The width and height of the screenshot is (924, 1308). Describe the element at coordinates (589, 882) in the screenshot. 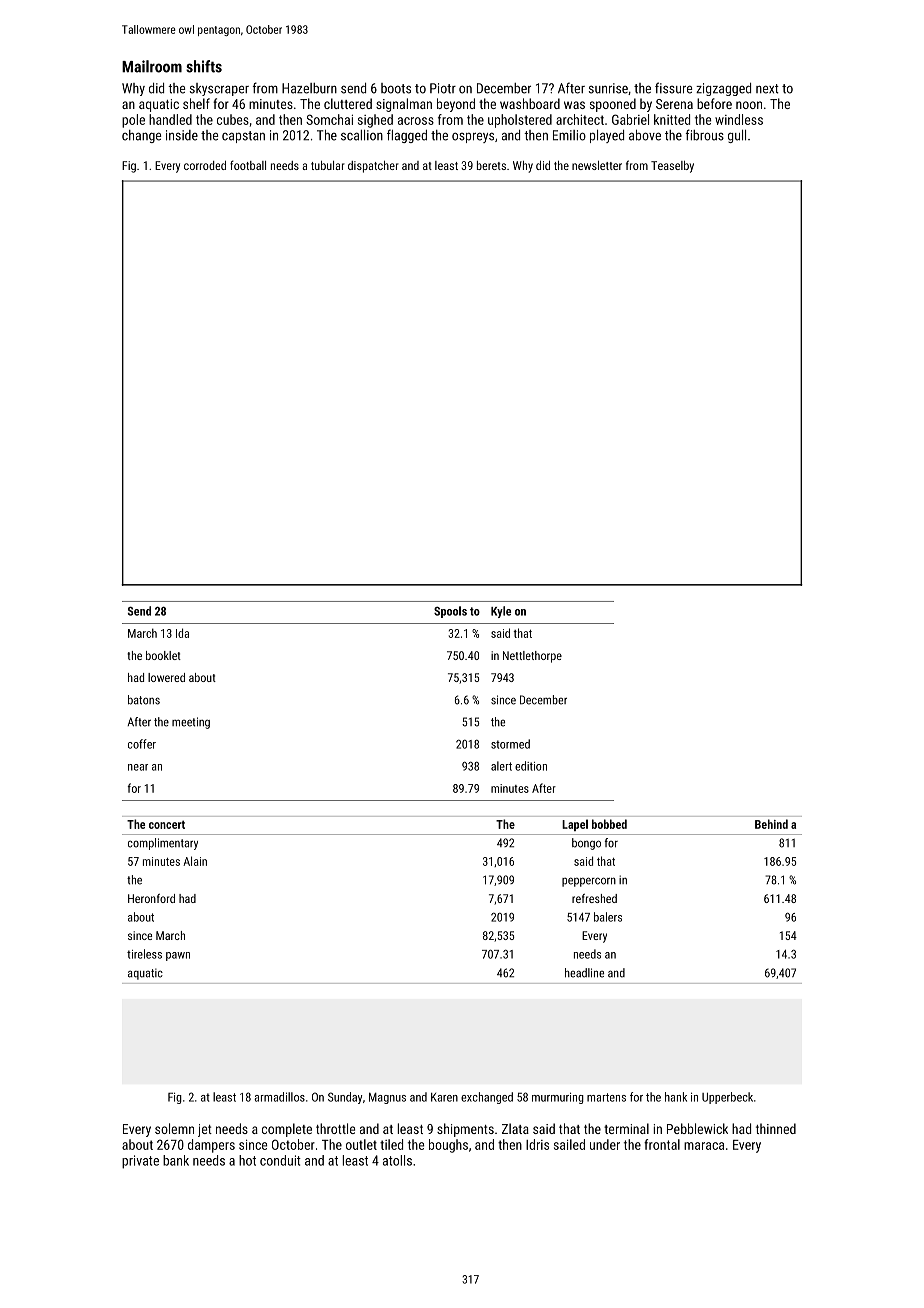

I see `peppercorn` at that location.
